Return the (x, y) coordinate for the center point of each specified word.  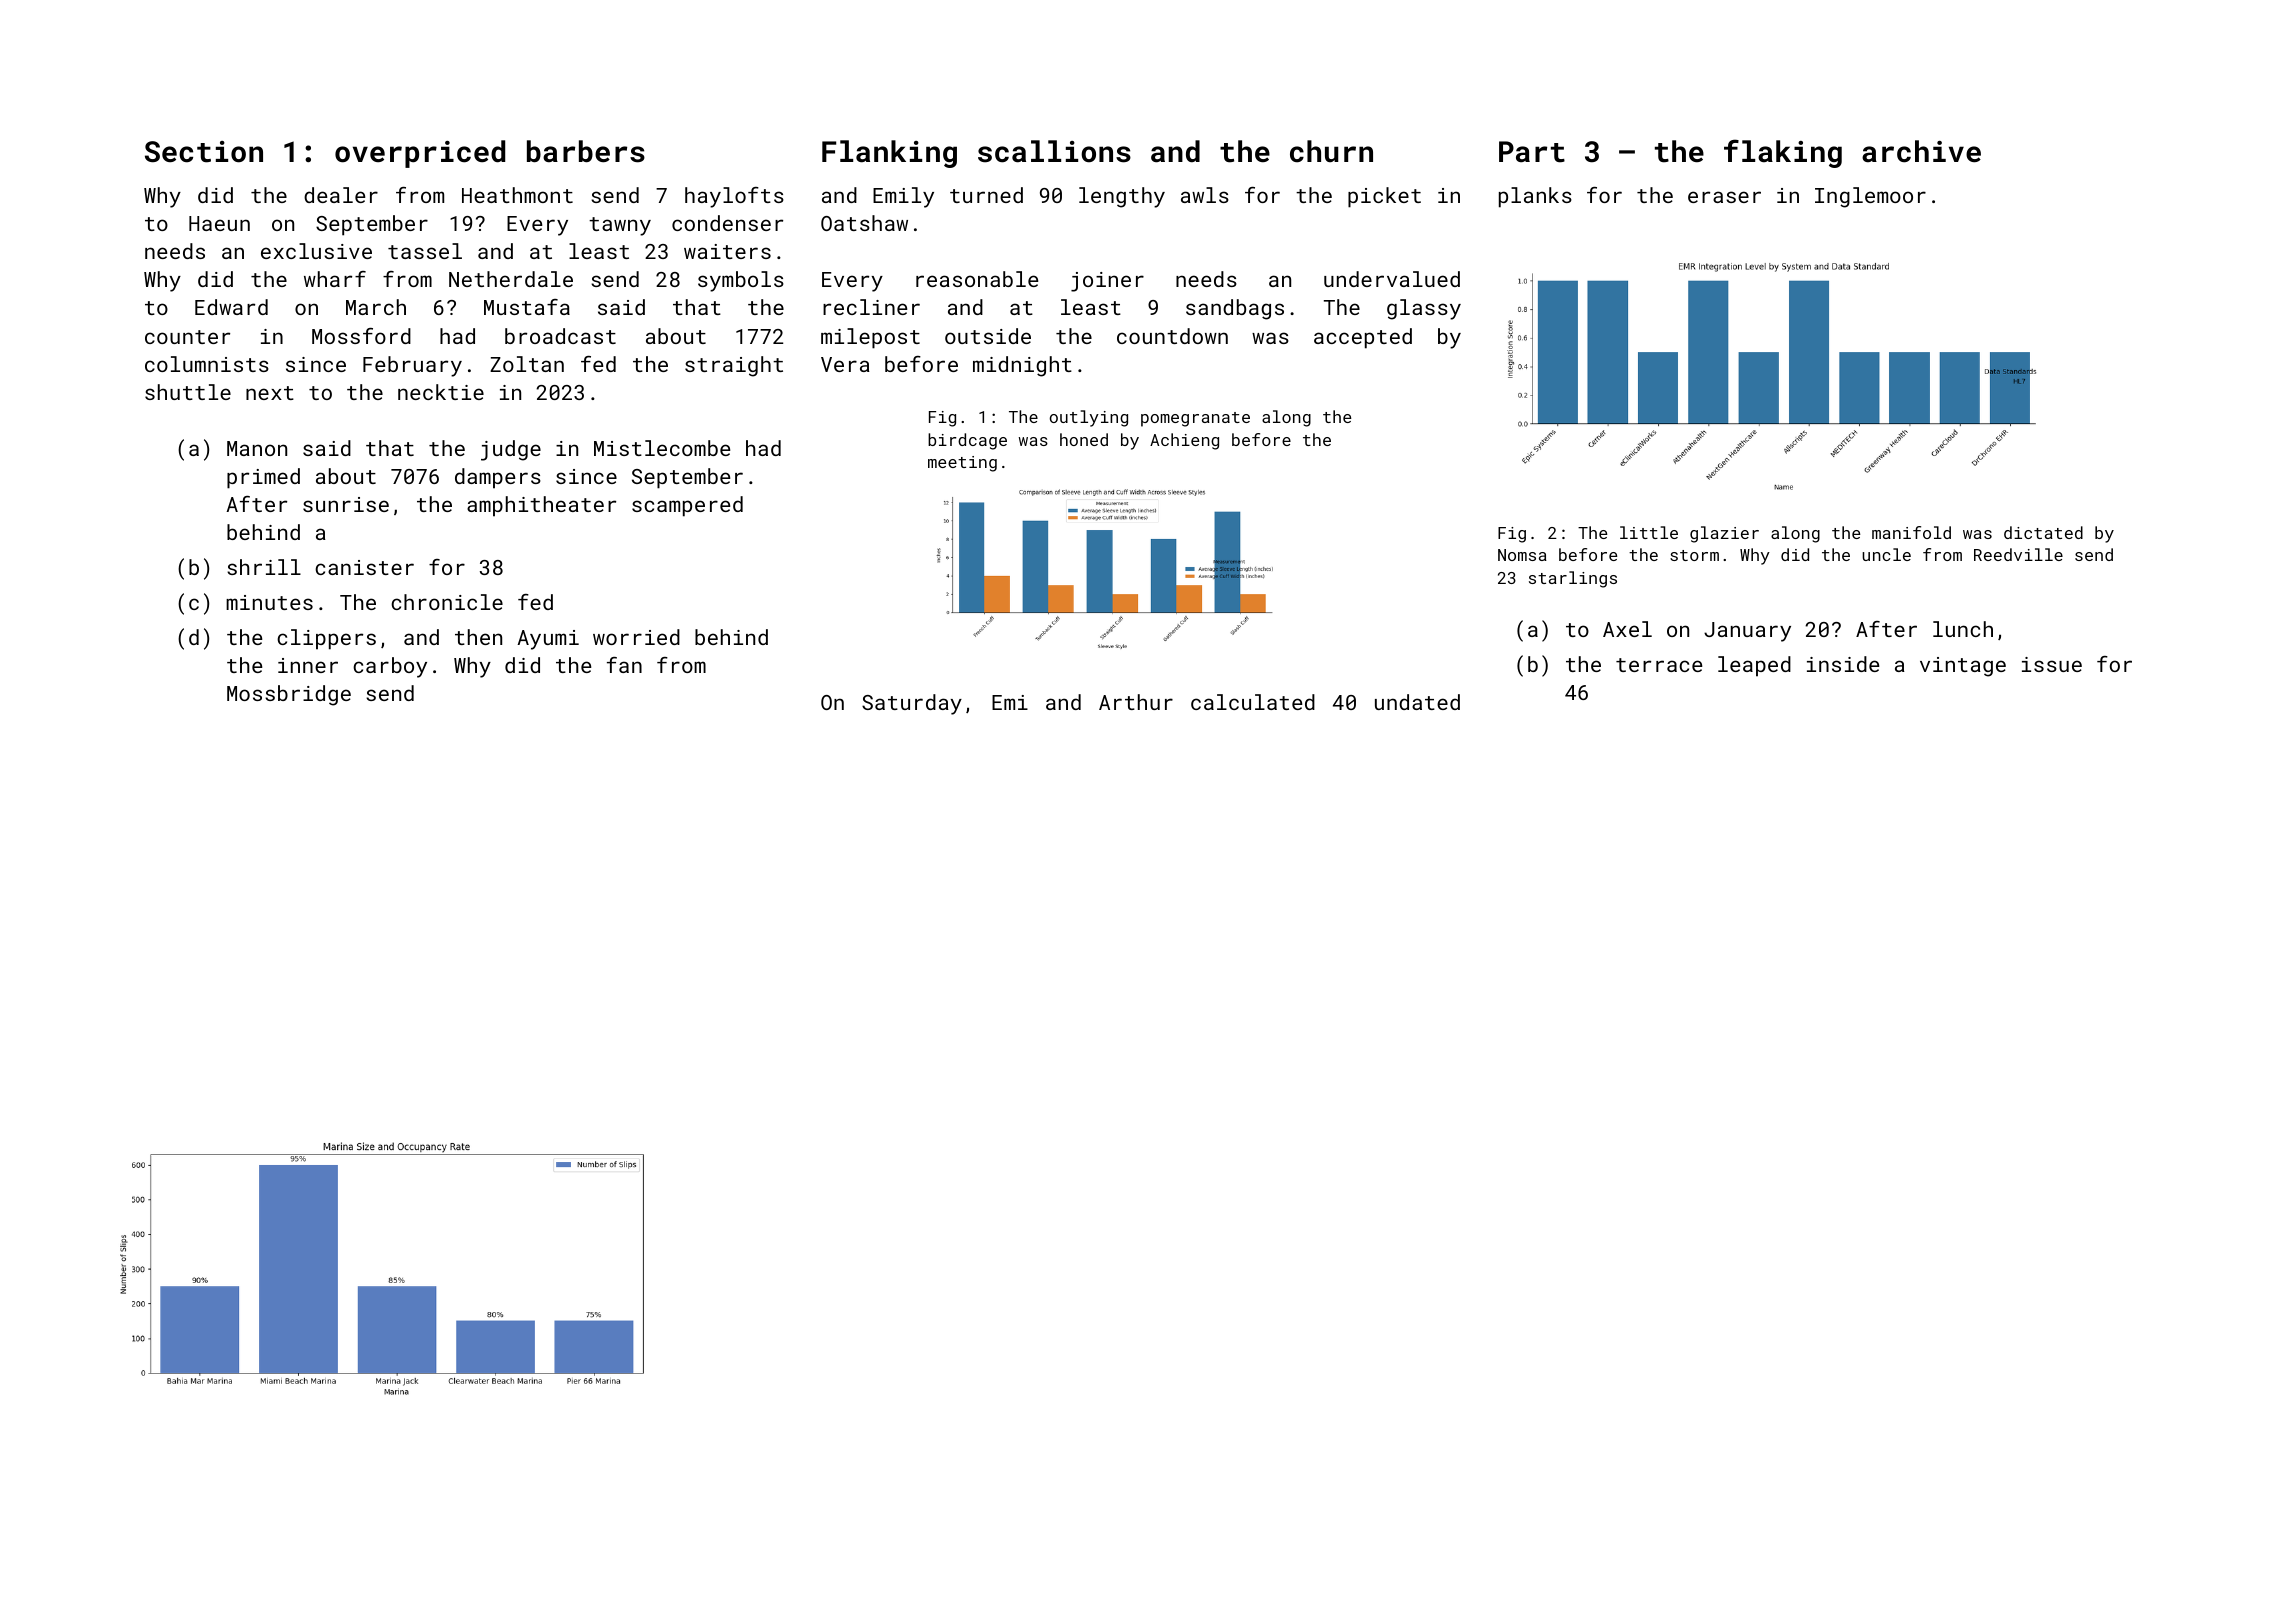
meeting (962, 464)
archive (1921, 151)
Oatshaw (864, 223)
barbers (586, 151)
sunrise (346, 504)
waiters (727, 251)
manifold (1911, 532)
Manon (257, 448)
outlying (1089, 418)
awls (1205, 195)
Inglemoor (1870, 197)
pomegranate (1195, 419)
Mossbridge (289, 695)
